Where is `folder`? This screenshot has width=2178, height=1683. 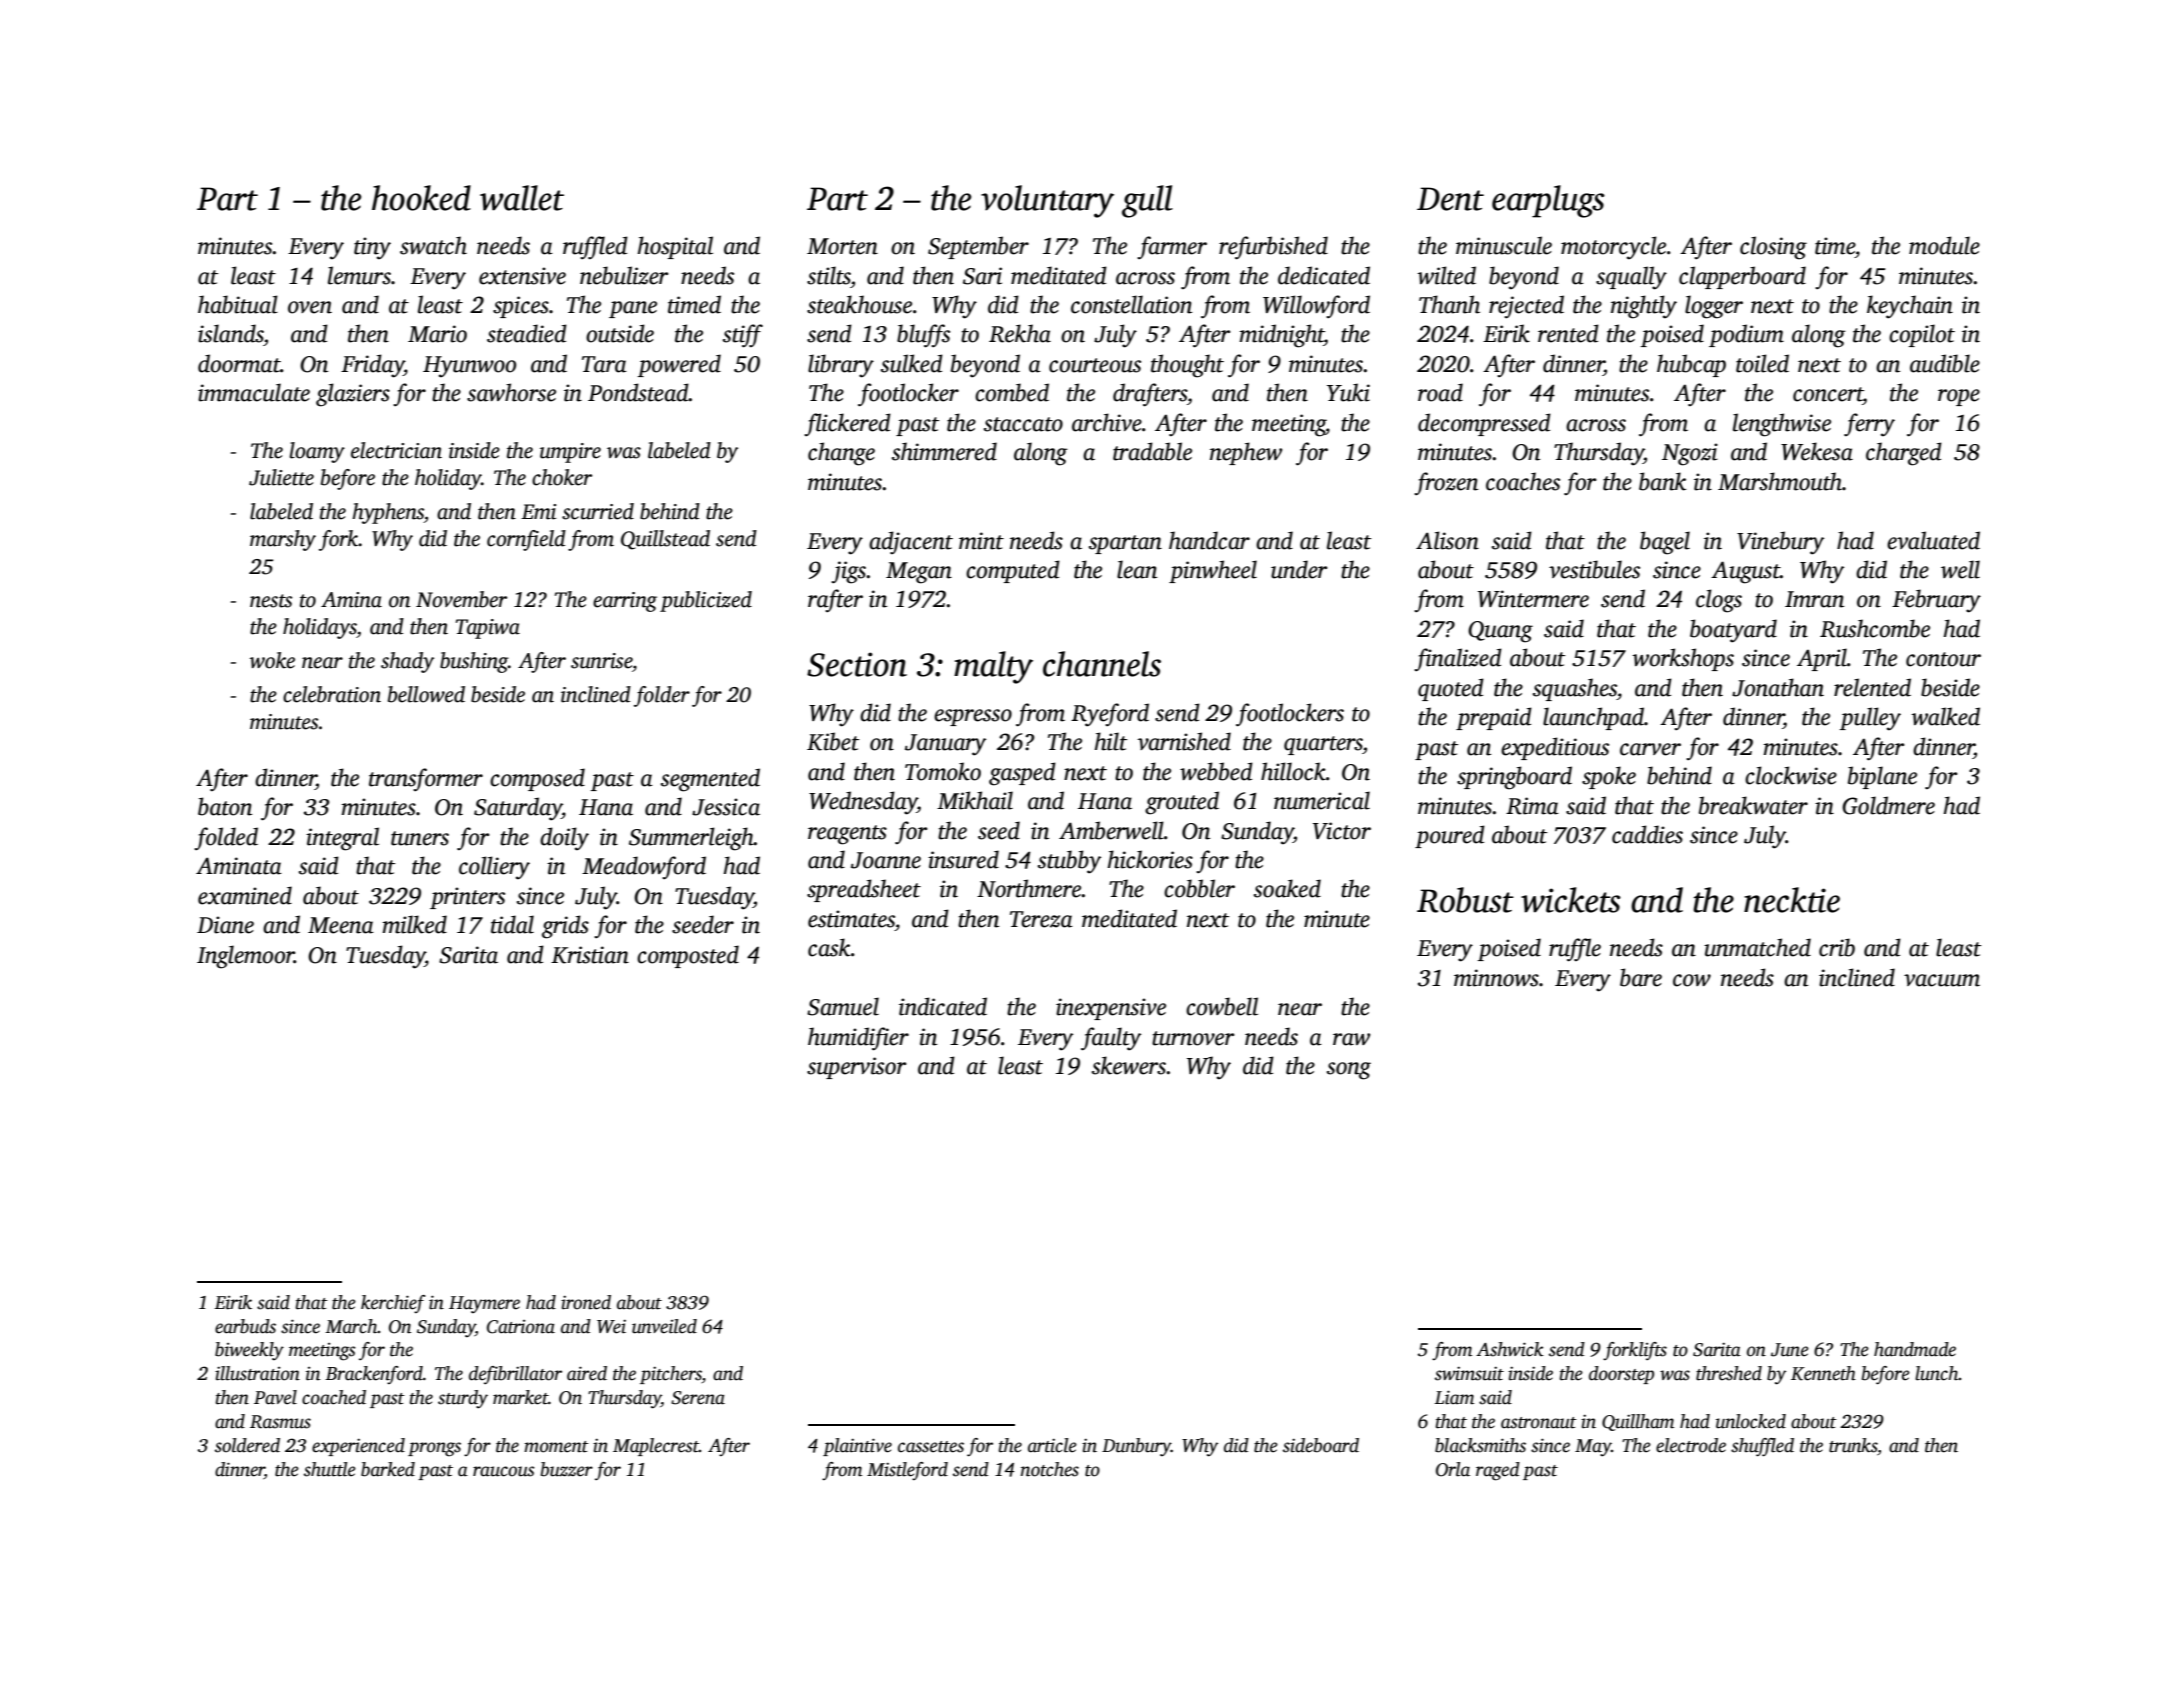
folder is located at coordinates (662, 696).
